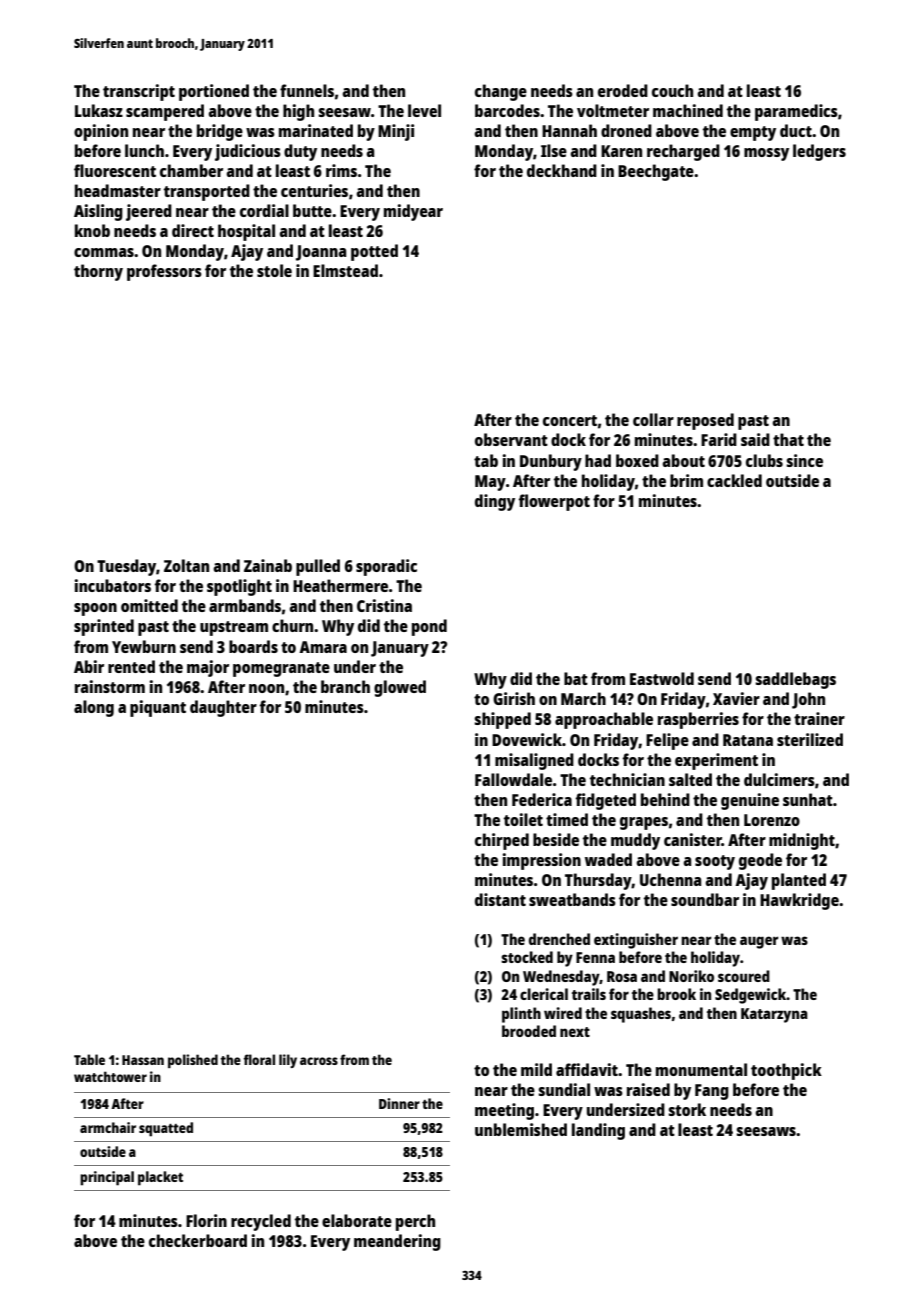 This screenshot has height=1308, width=924. Describe the element at coordinates (186, 565) in the screenshot. I see `Zoltan` at that location.
